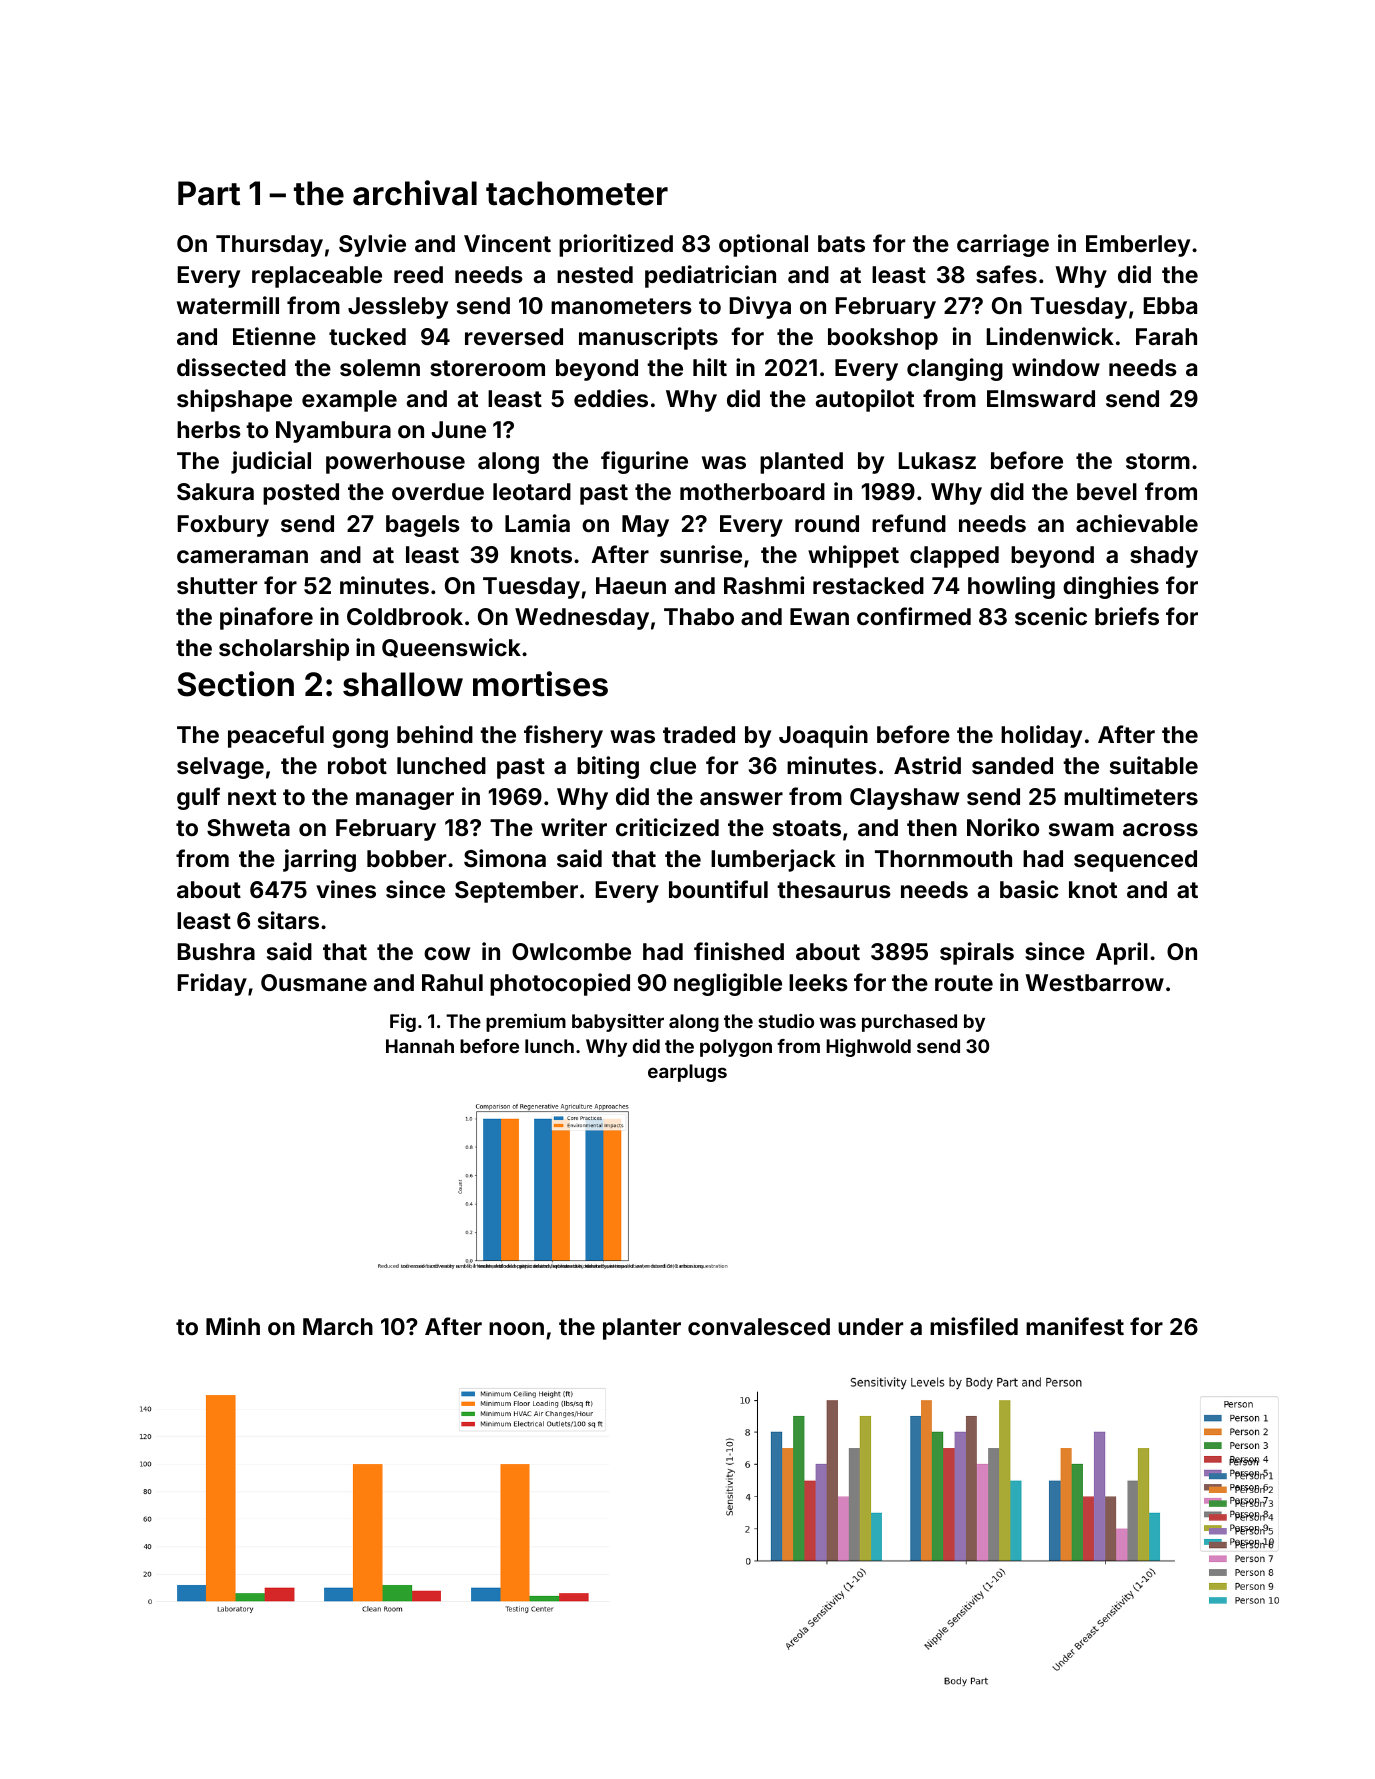 The height and width of the screenshot is (1779, 1375). What do you see at coordinates (608, 767) in the screenshot?
I see `biting` at bounding box center [608, 767].
